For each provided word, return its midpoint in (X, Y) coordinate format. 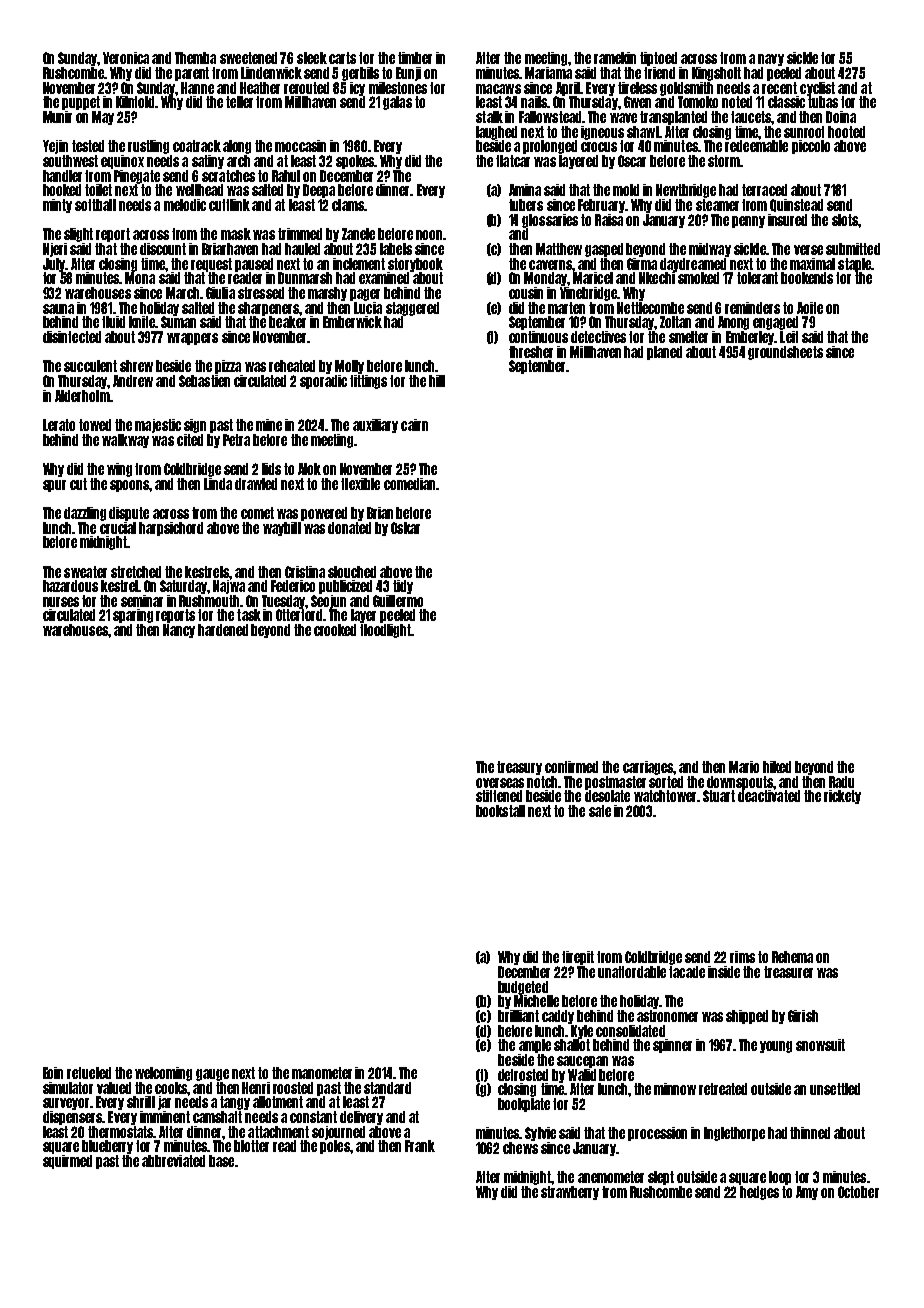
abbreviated (173, 1161)
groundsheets (785, 353)
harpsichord (171, 529)
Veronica (126, 58)
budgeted (523, 988)
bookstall (500, 811)
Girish (803, 1016)
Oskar (405, 528)
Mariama (548, 73)
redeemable (756, 146)
